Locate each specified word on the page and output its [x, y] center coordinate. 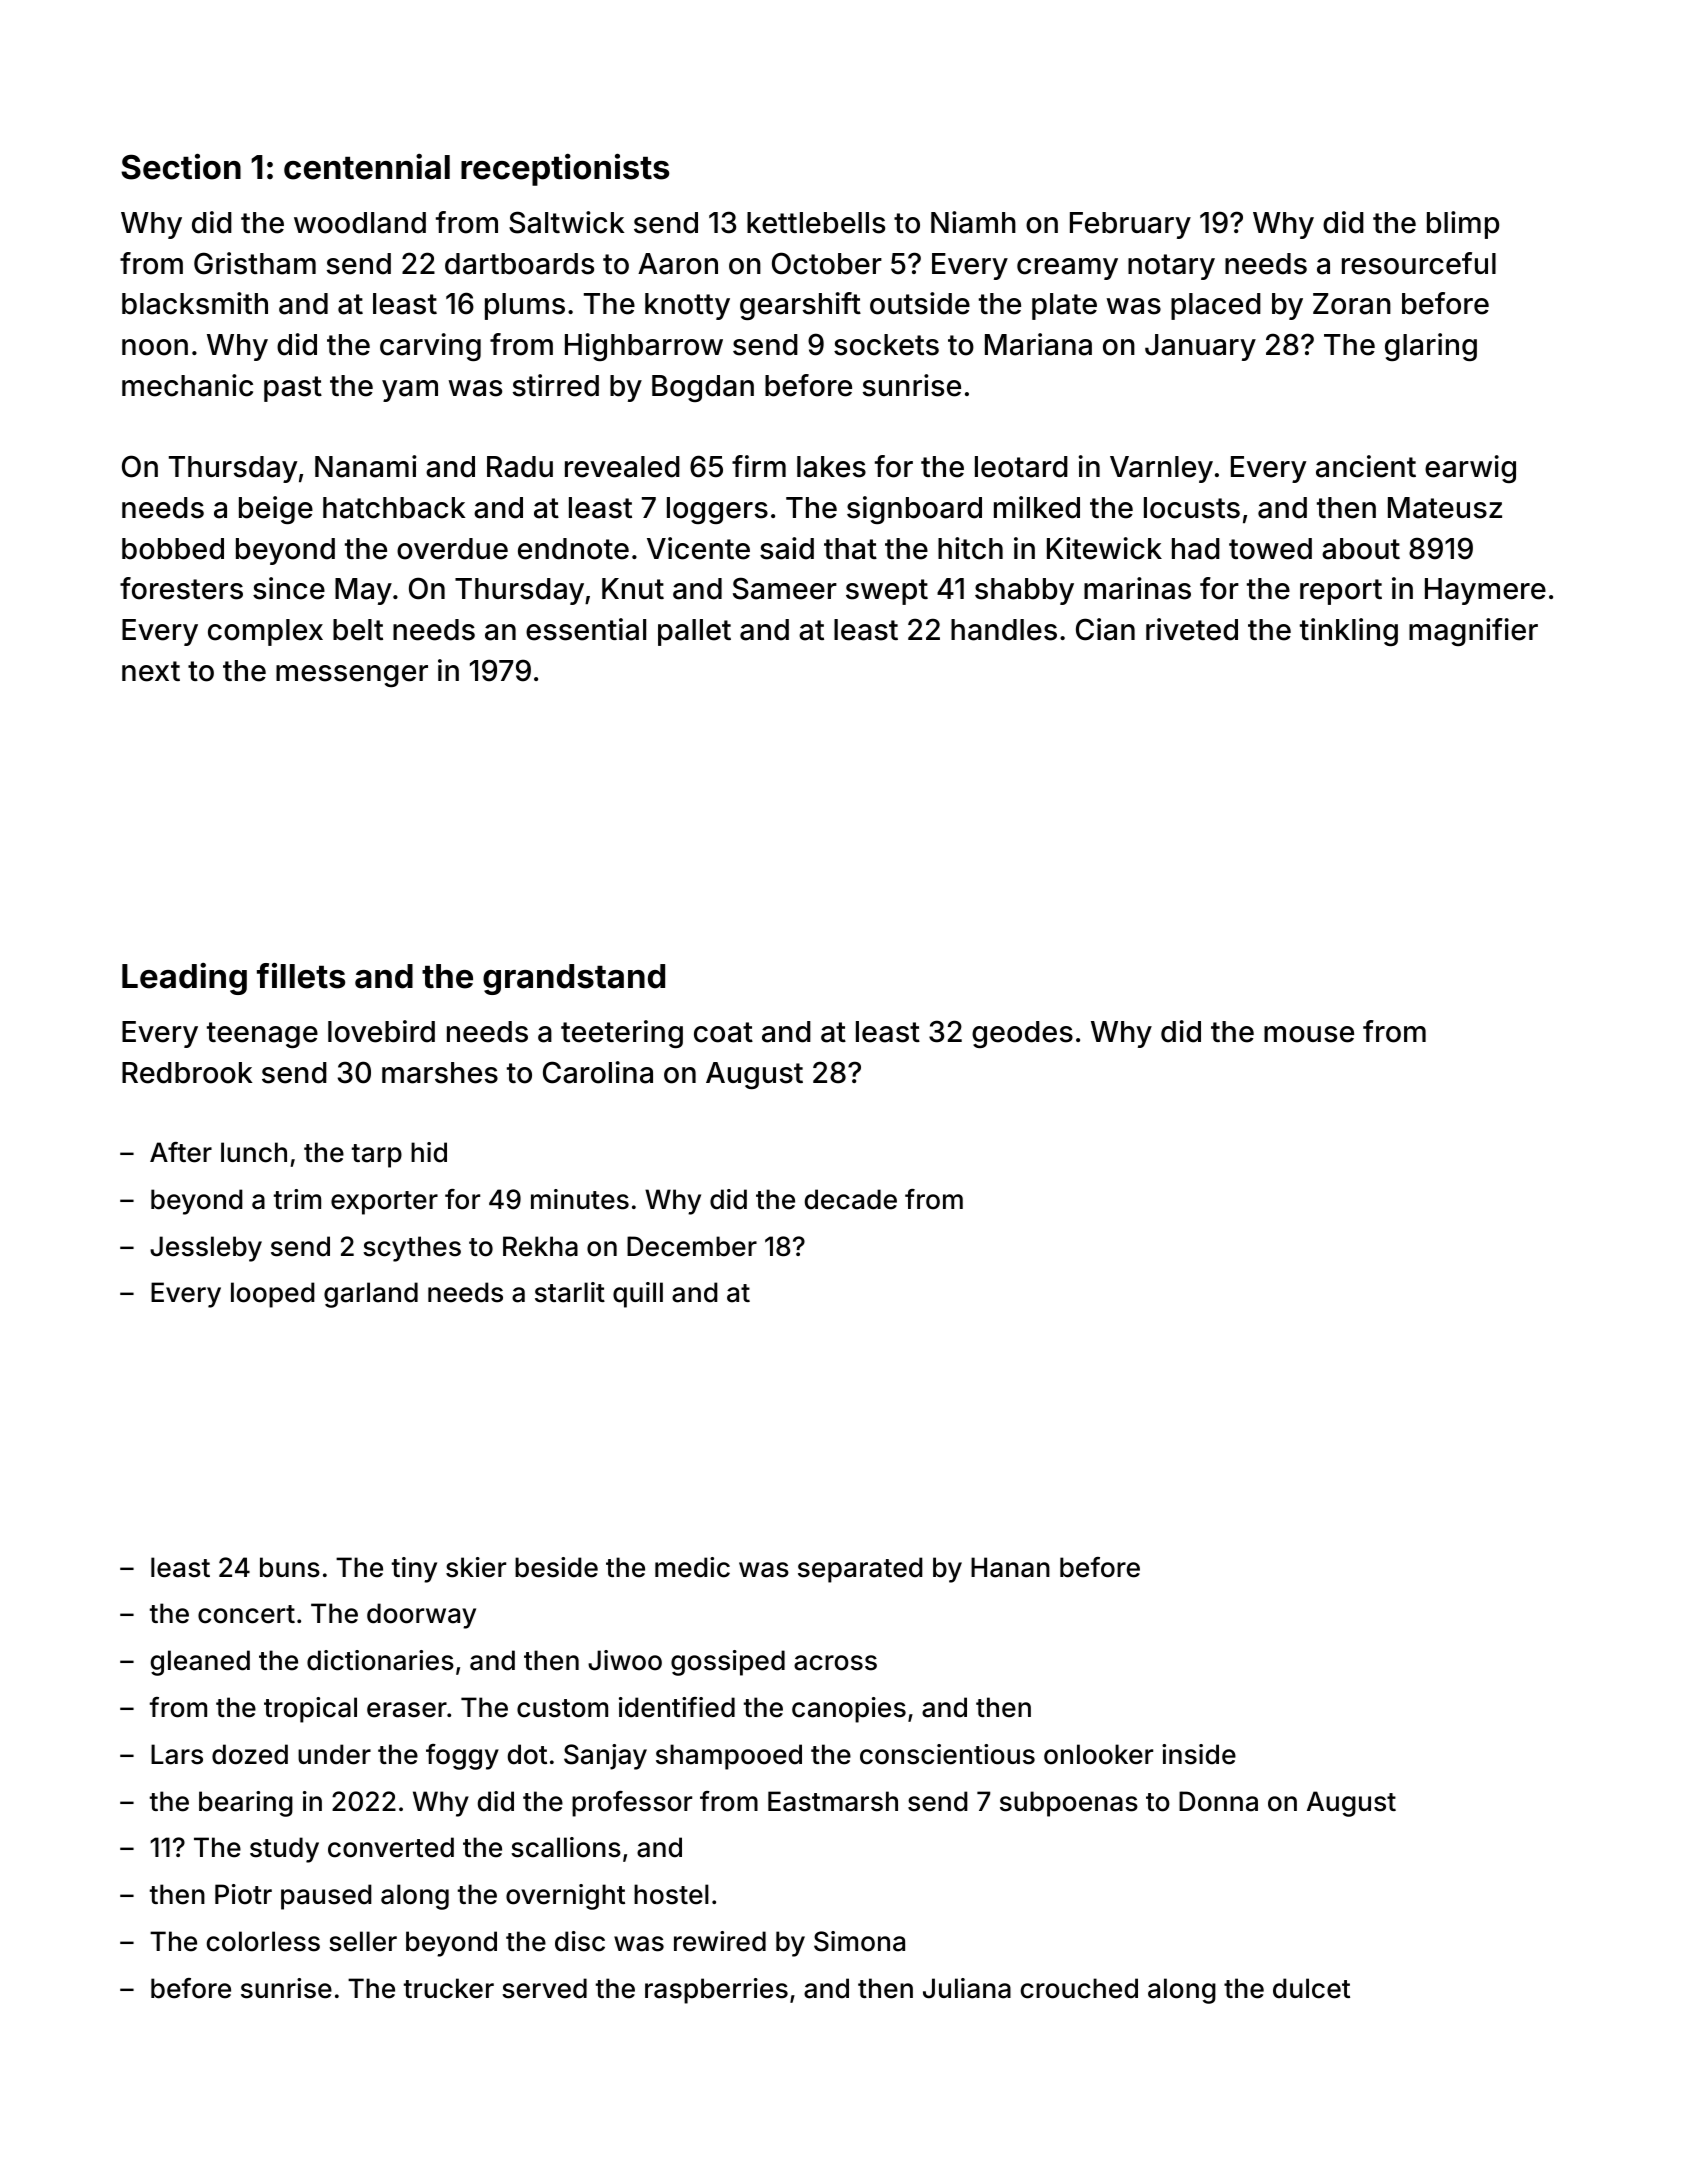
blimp [1463, 225]
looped [273, 1295]
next [151, 671]
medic [692, 1567]
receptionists [565, 170]
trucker [449, 1988]
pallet [694, 632]
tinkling [1349, 632]
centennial [367, 167]
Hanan [1010, 1567]
